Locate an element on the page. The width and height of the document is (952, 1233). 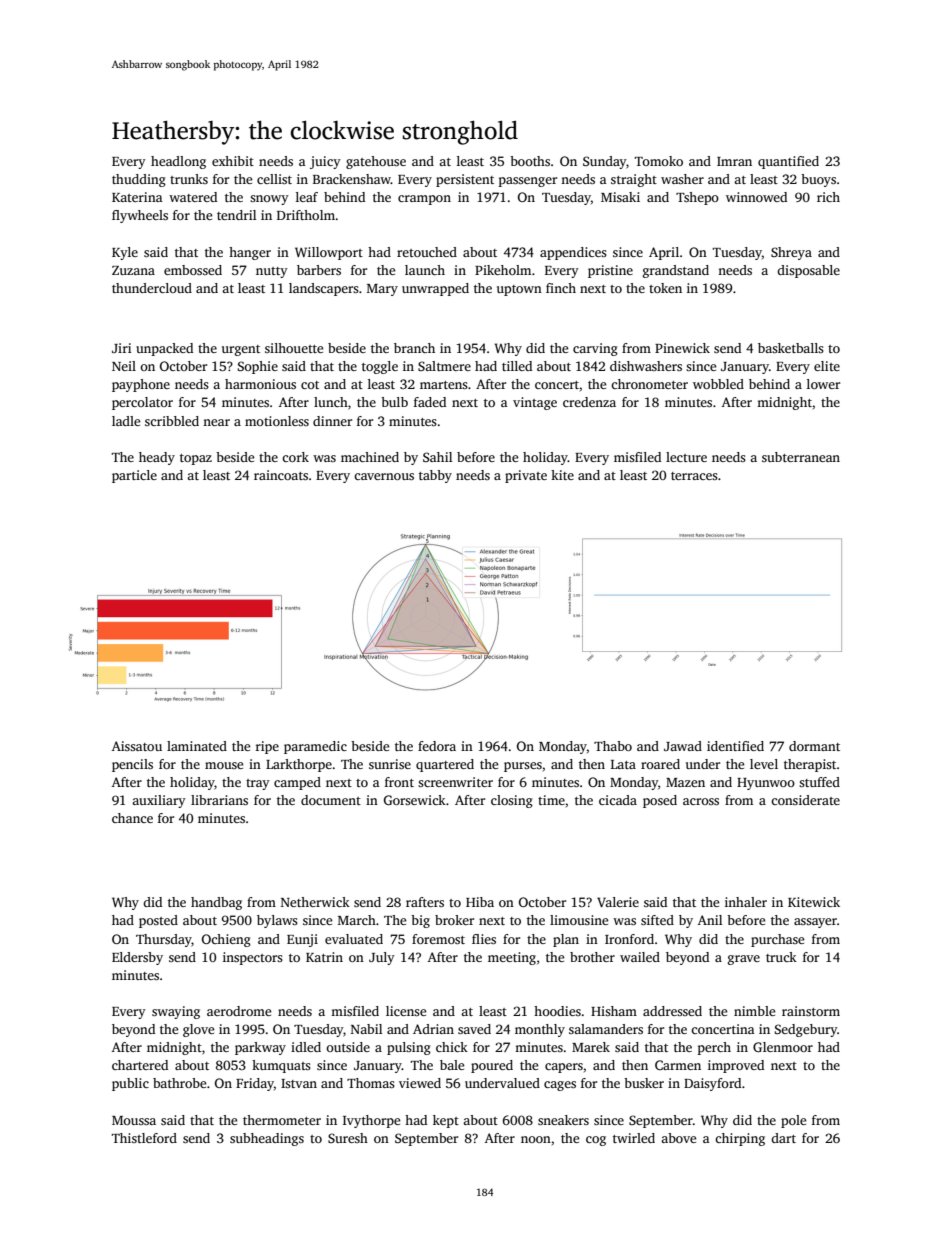
sunrise is located at coordinates (390, 764).
